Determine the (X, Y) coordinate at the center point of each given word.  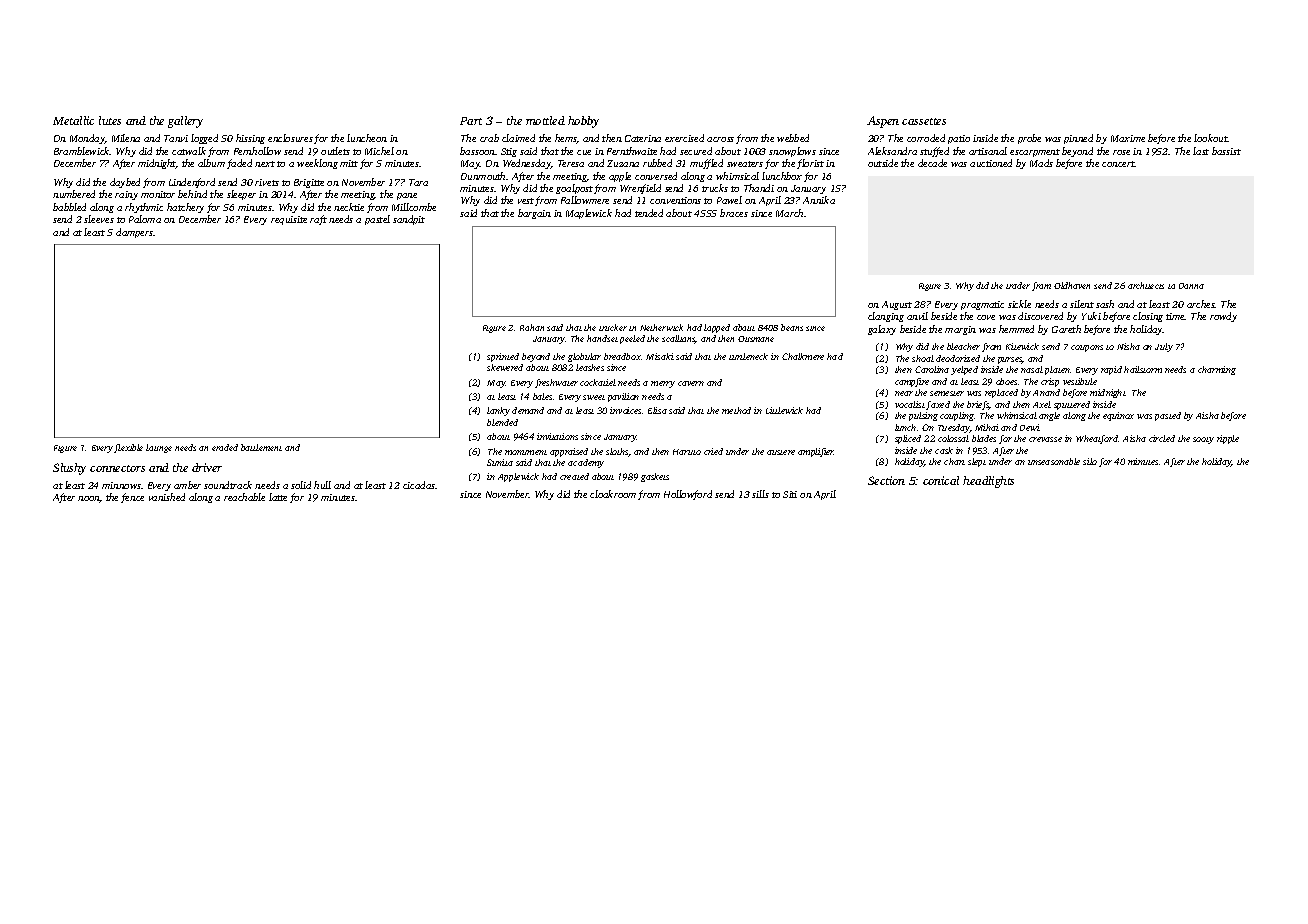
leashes (590, 367)
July (1164, 347)
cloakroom (613, 494)
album (211, 163)
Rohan (532, 327)
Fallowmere (585, 200)
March (789, 213)
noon (89, 499)
